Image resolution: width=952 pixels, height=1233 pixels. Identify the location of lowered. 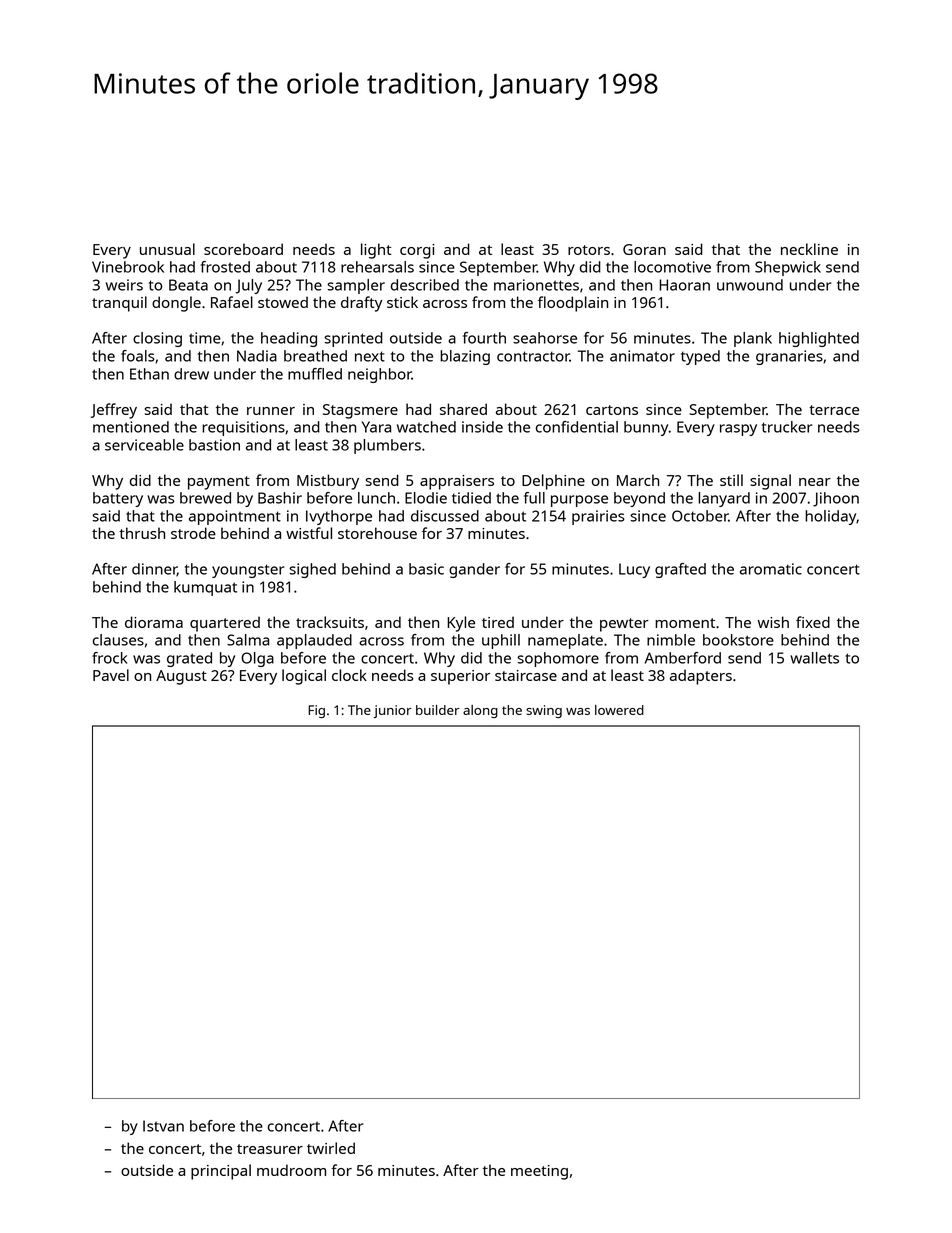
(619, 710).
